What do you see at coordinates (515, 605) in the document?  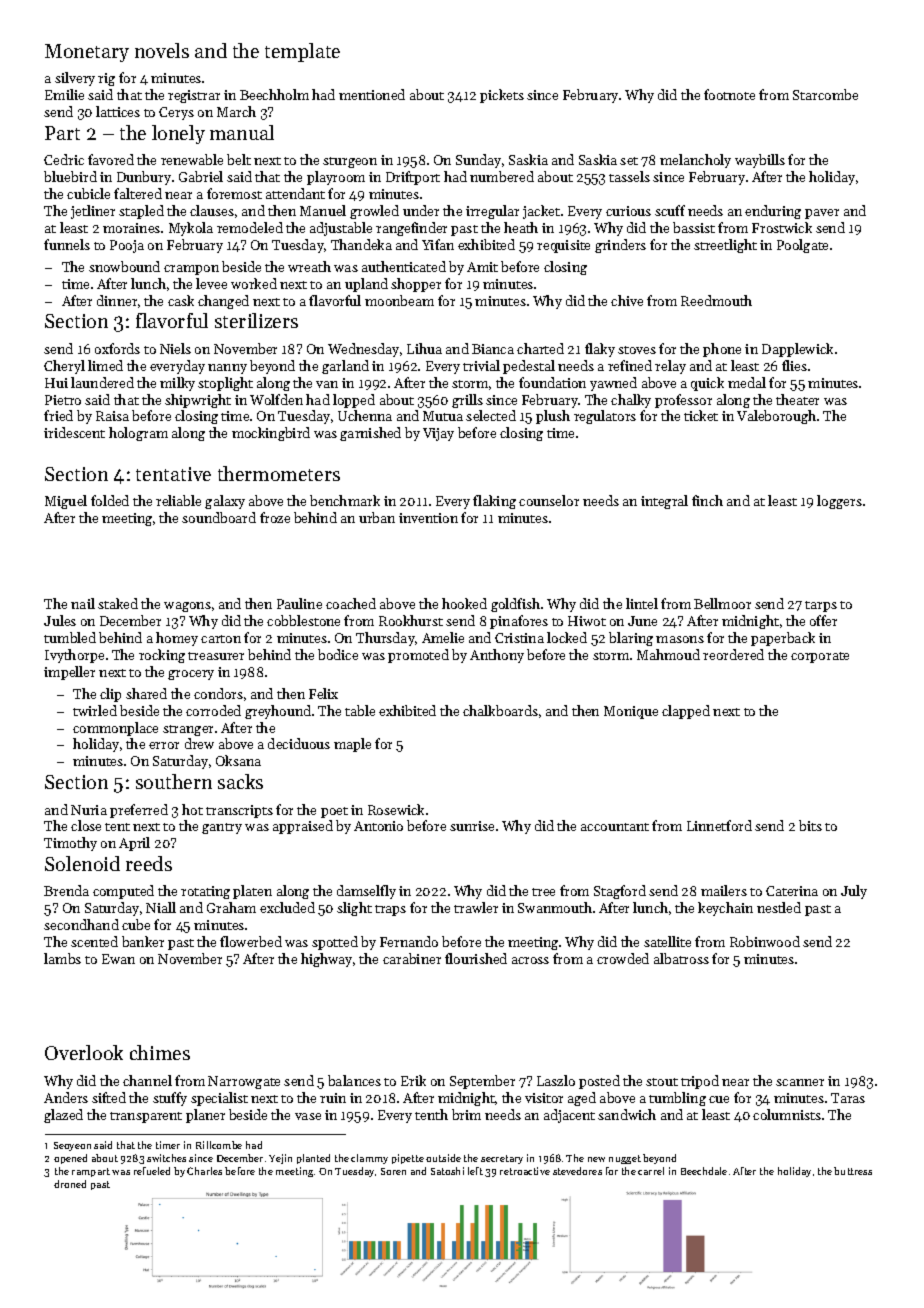 I see `goldfish` at bounding box center [515, 605].
